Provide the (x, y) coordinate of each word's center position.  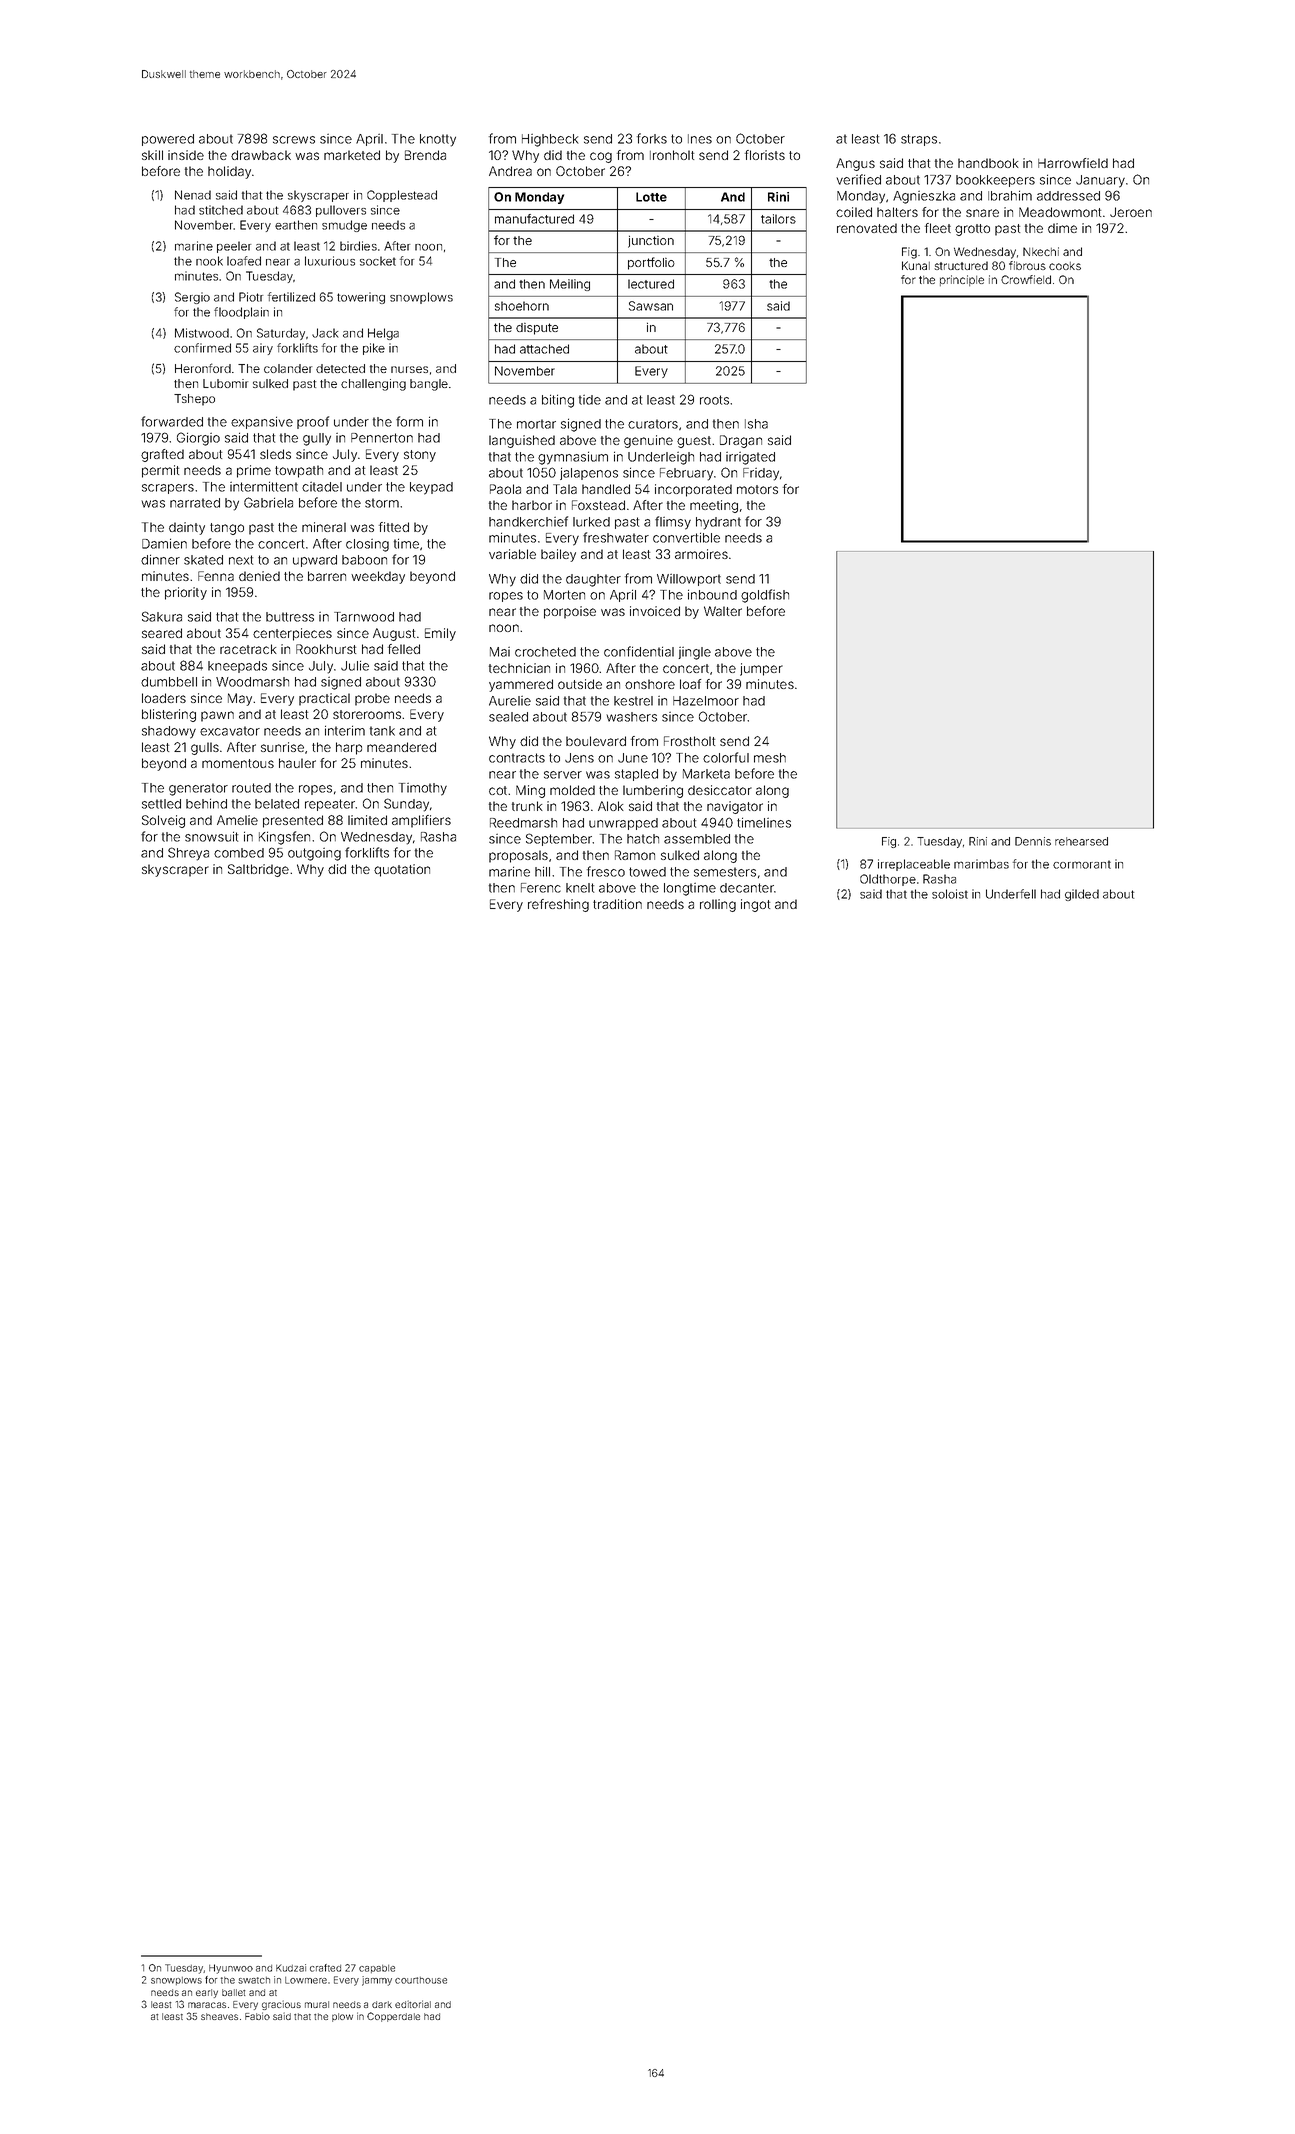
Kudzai (291, 1968)
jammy (377, 1981)
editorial (413, 2004)
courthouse (421, 1980)
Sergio (192, 298)
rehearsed (1081, 841)
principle (962, 280)
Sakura (162, 616)
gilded (1082, 895)
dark (382, 2004)
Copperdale (393, 2017)
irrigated (750, 458)
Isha (756, 424)
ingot (755, 905)
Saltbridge (258, 870)
